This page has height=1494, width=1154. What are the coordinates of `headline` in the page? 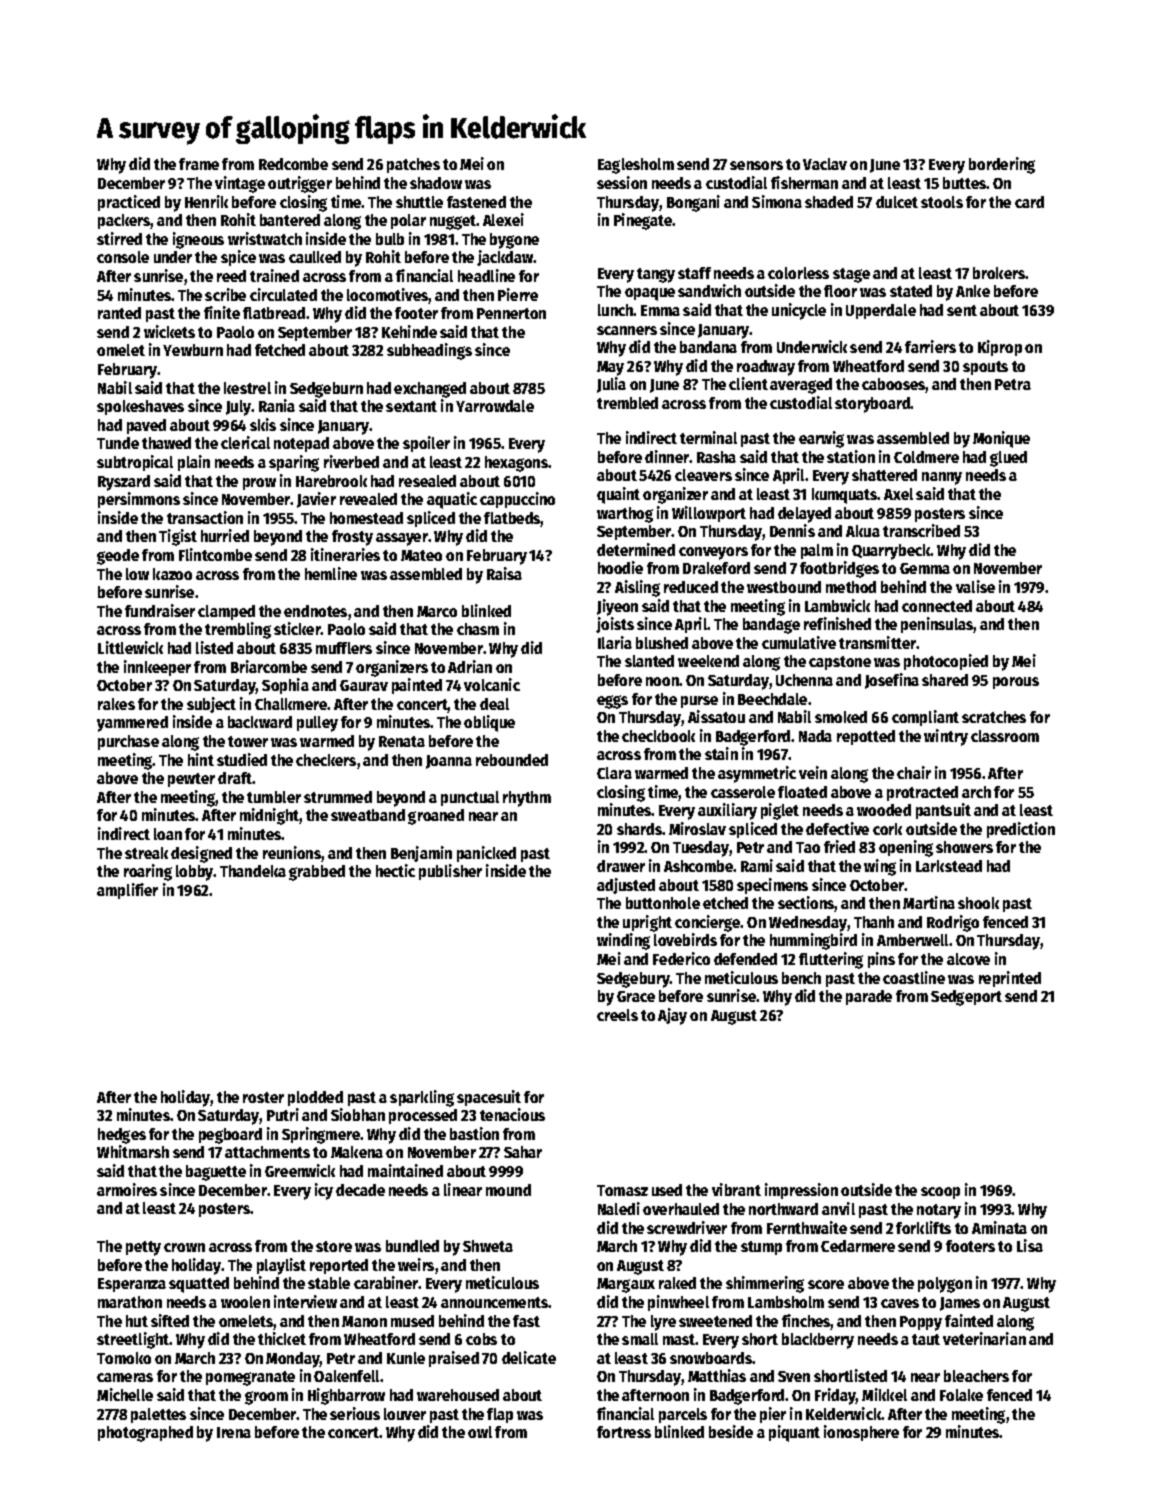 It's located at (486, 275).
